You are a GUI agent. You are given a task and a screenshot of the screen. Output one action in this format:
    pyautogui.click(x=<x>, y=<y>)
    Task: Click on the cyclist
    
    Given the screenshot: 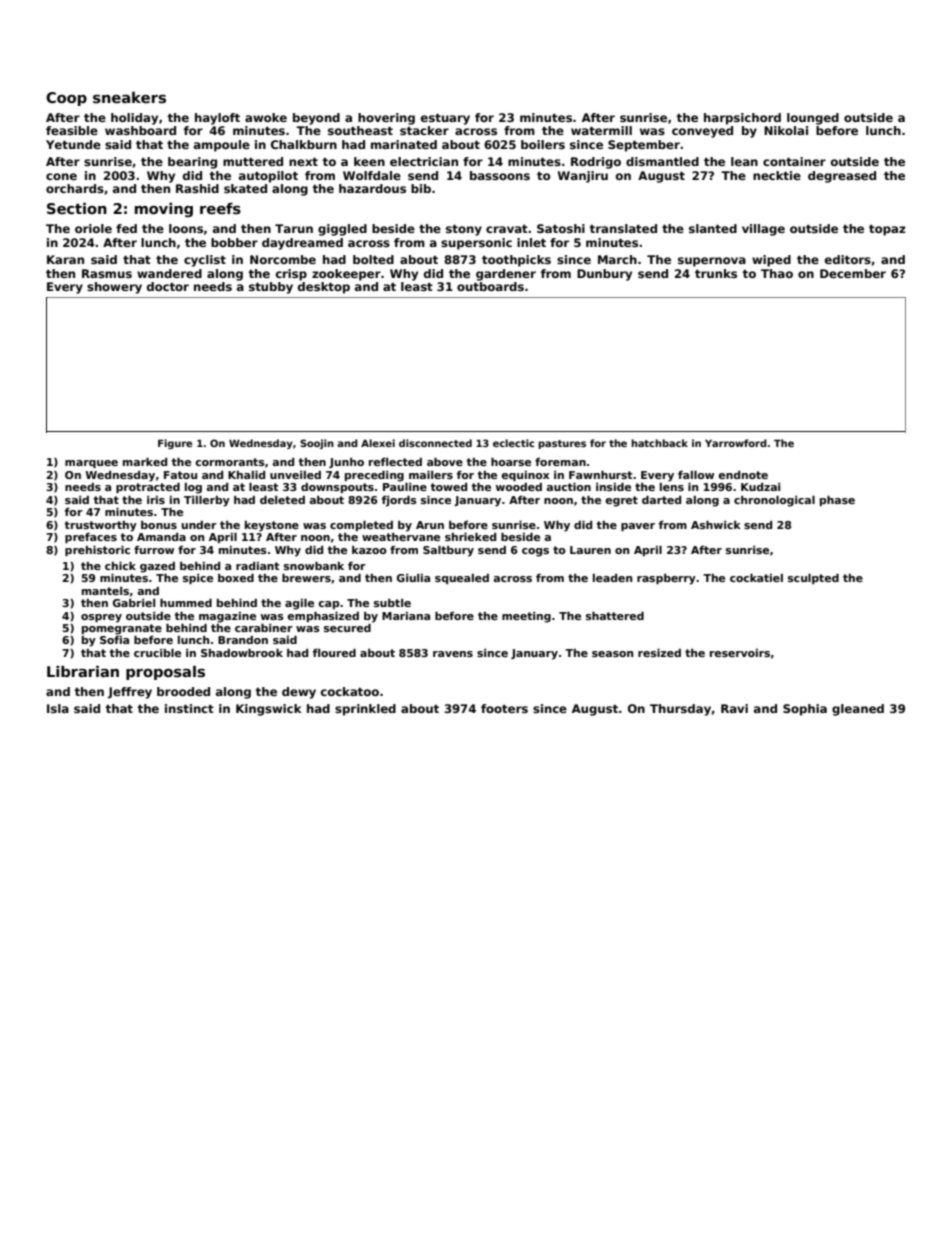 What is the action you would take?
    pyautogui.click(x=205, y=261)
